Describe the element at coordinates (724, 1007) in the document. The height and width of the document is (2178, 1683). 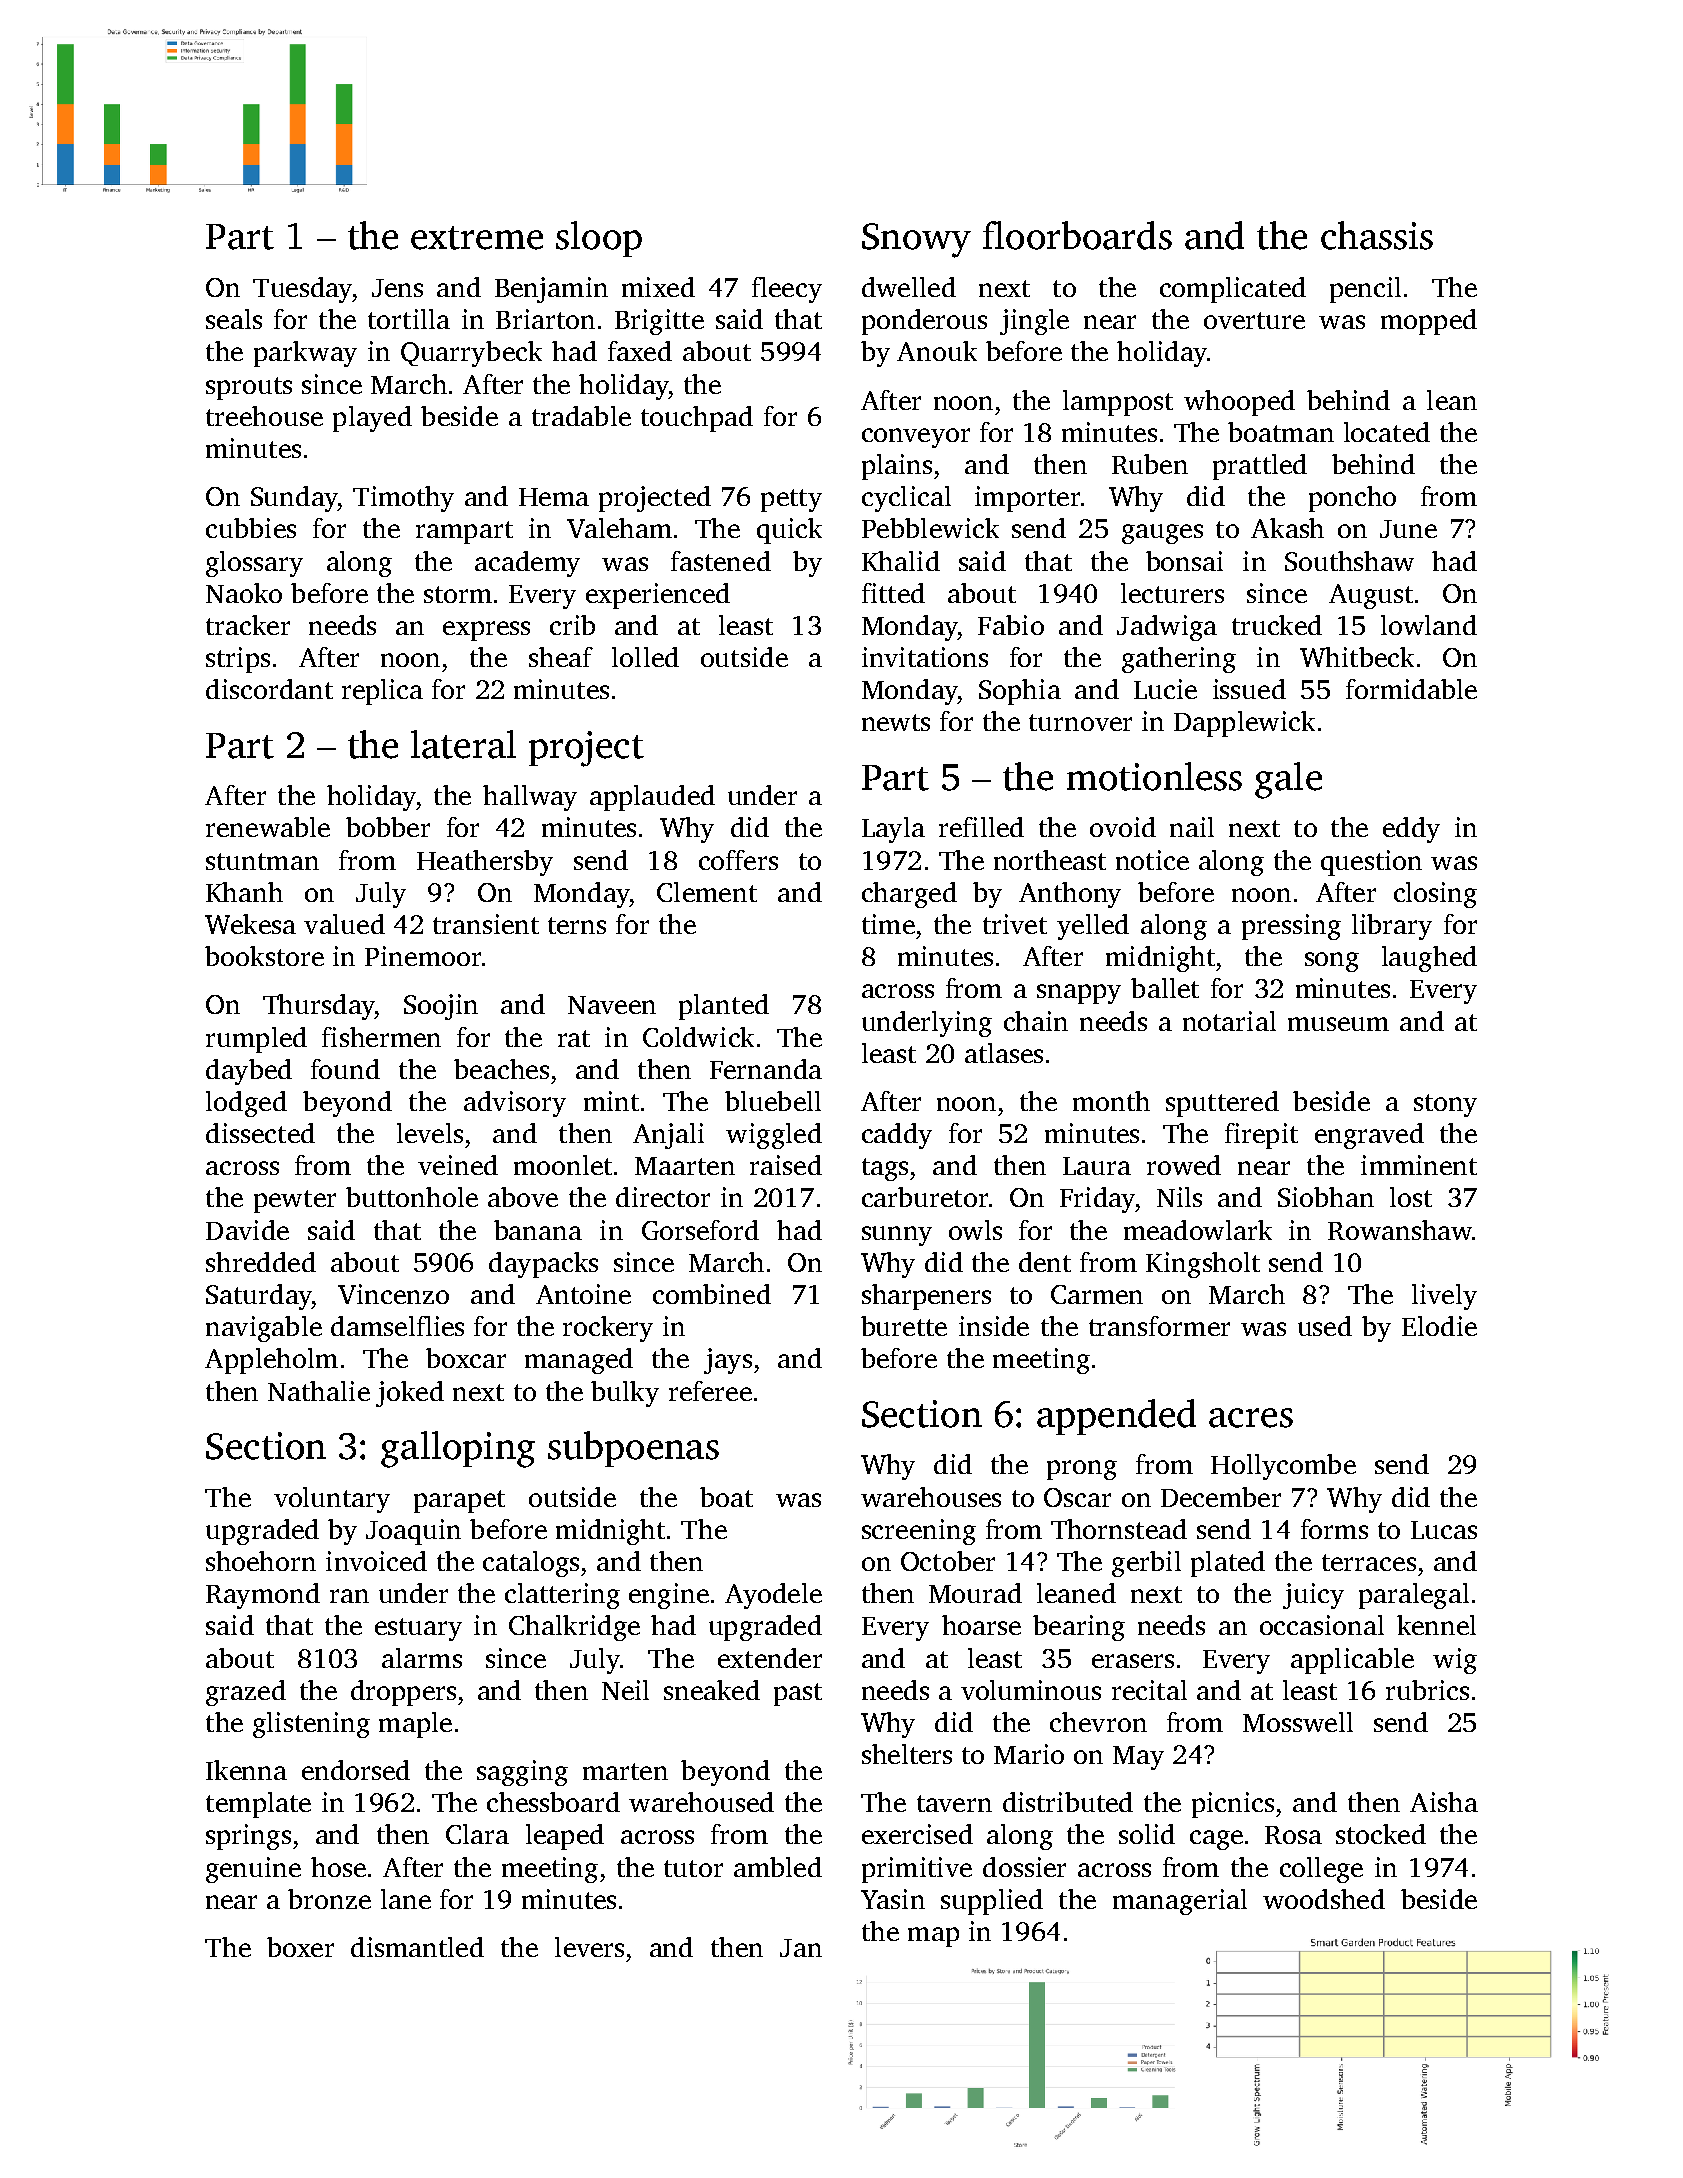
I see `planted` at that location.
